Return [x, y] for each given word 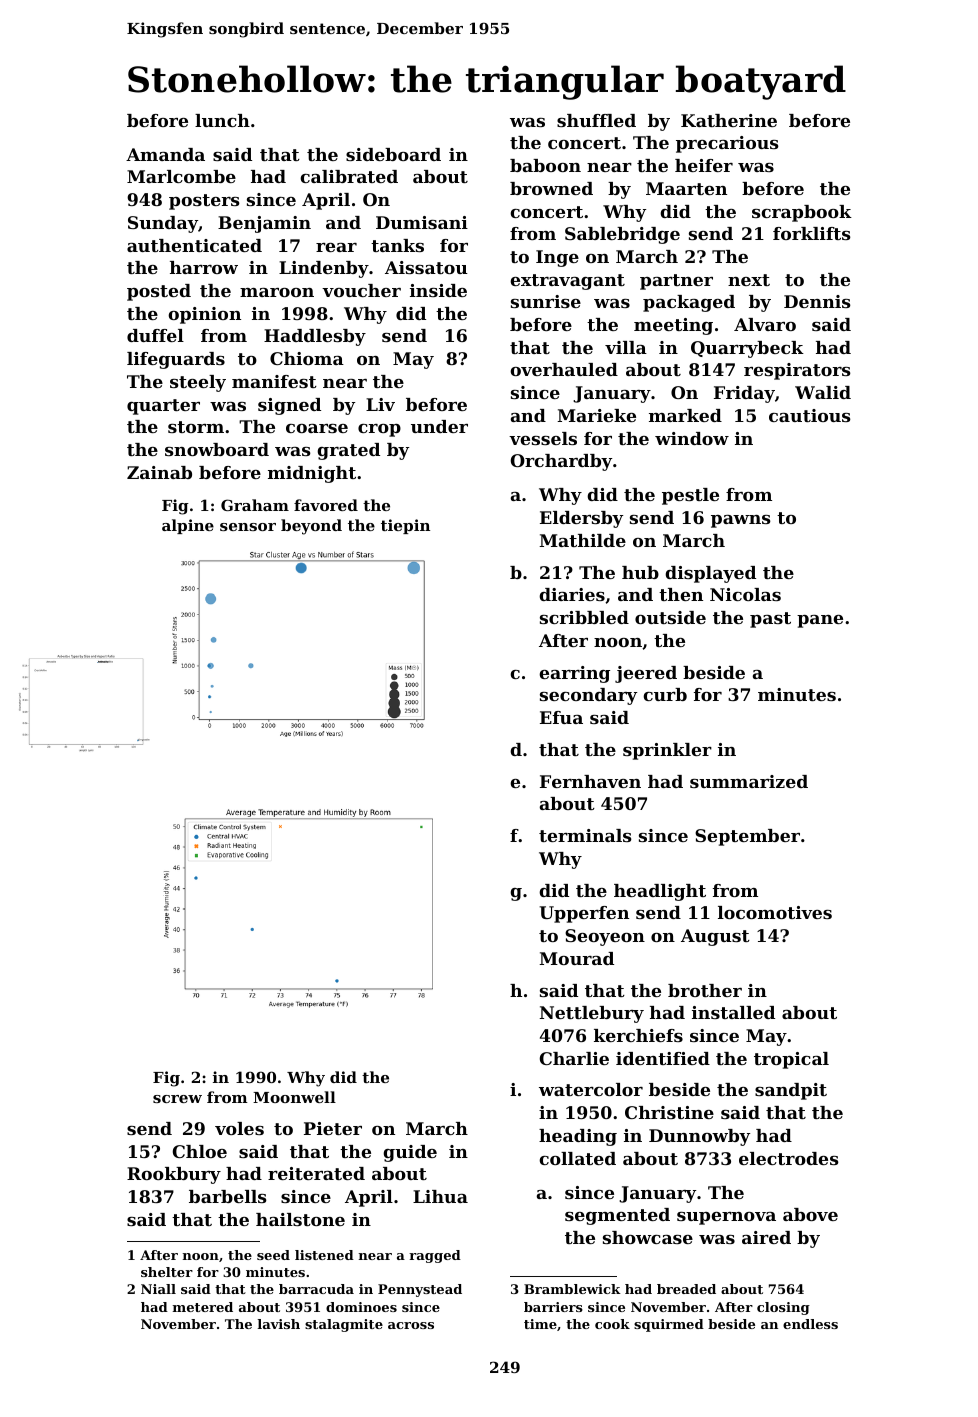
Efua [561, 717]
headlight [660, 892]
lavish [279, 1324]
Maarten [686, 188]
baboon [545, 165]
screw [177, 1099]
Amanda [165, 154]
